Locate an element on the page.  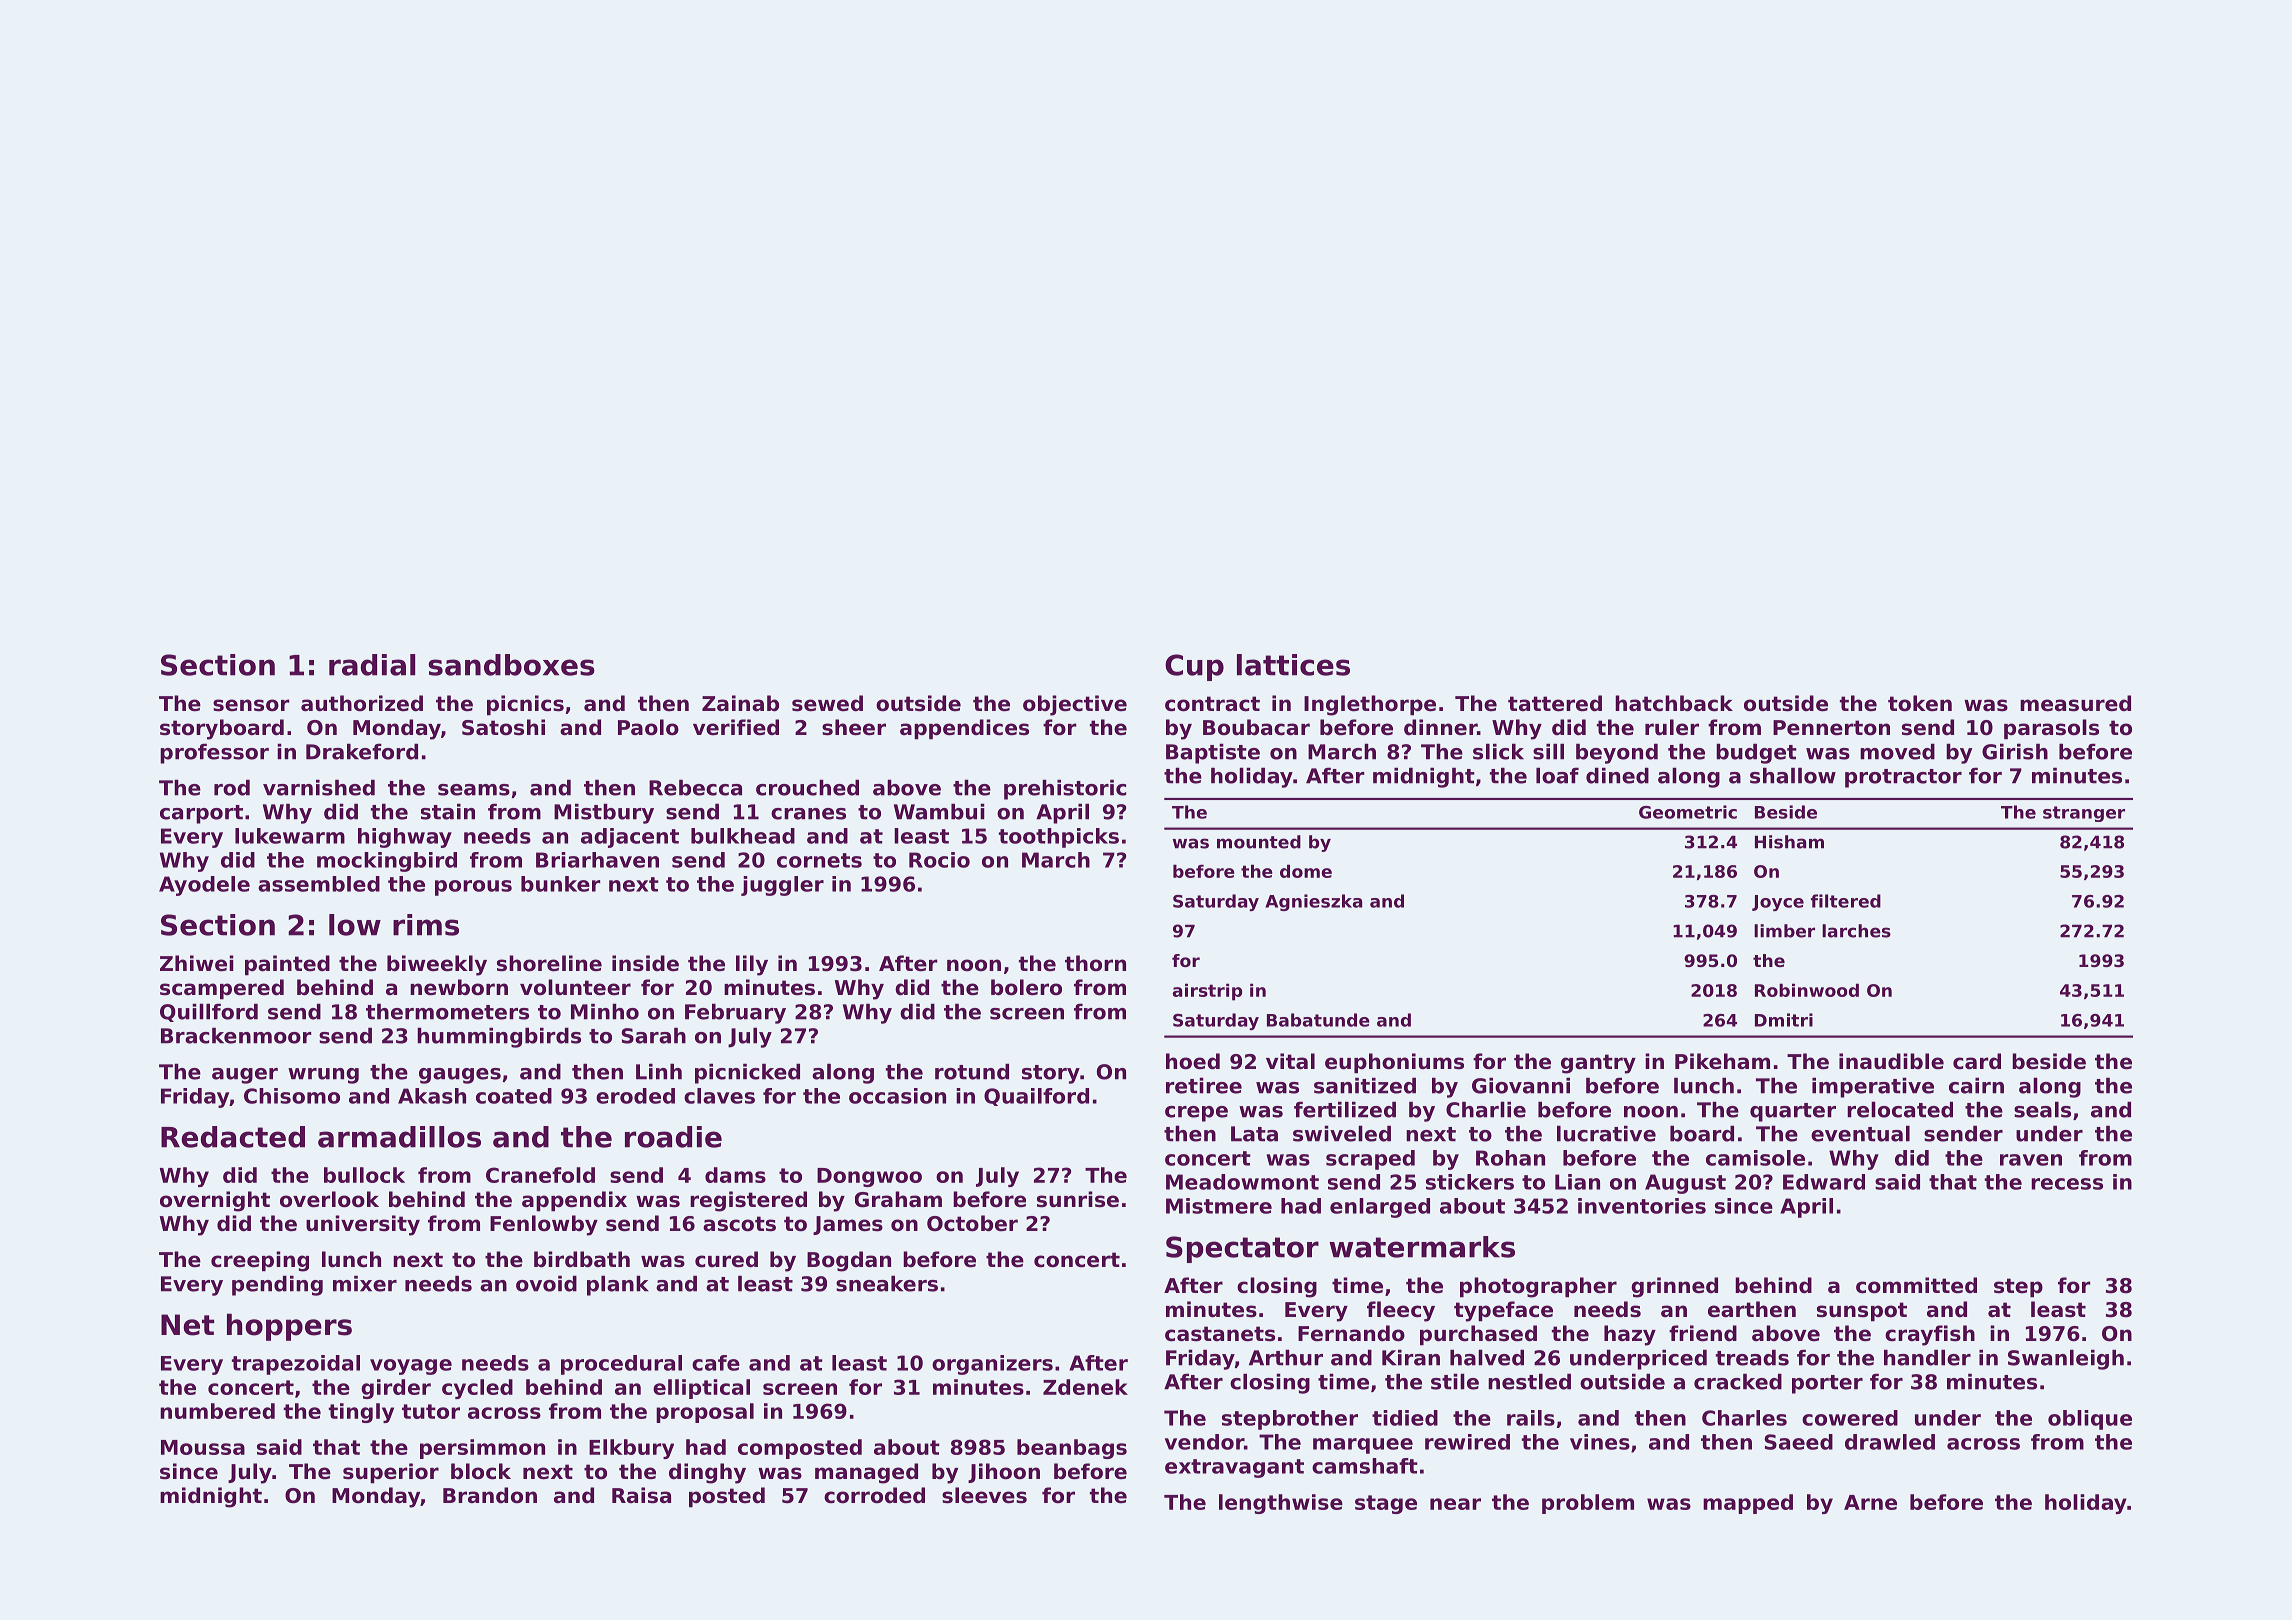
Raisa is located at coordinates (641, 1495).
